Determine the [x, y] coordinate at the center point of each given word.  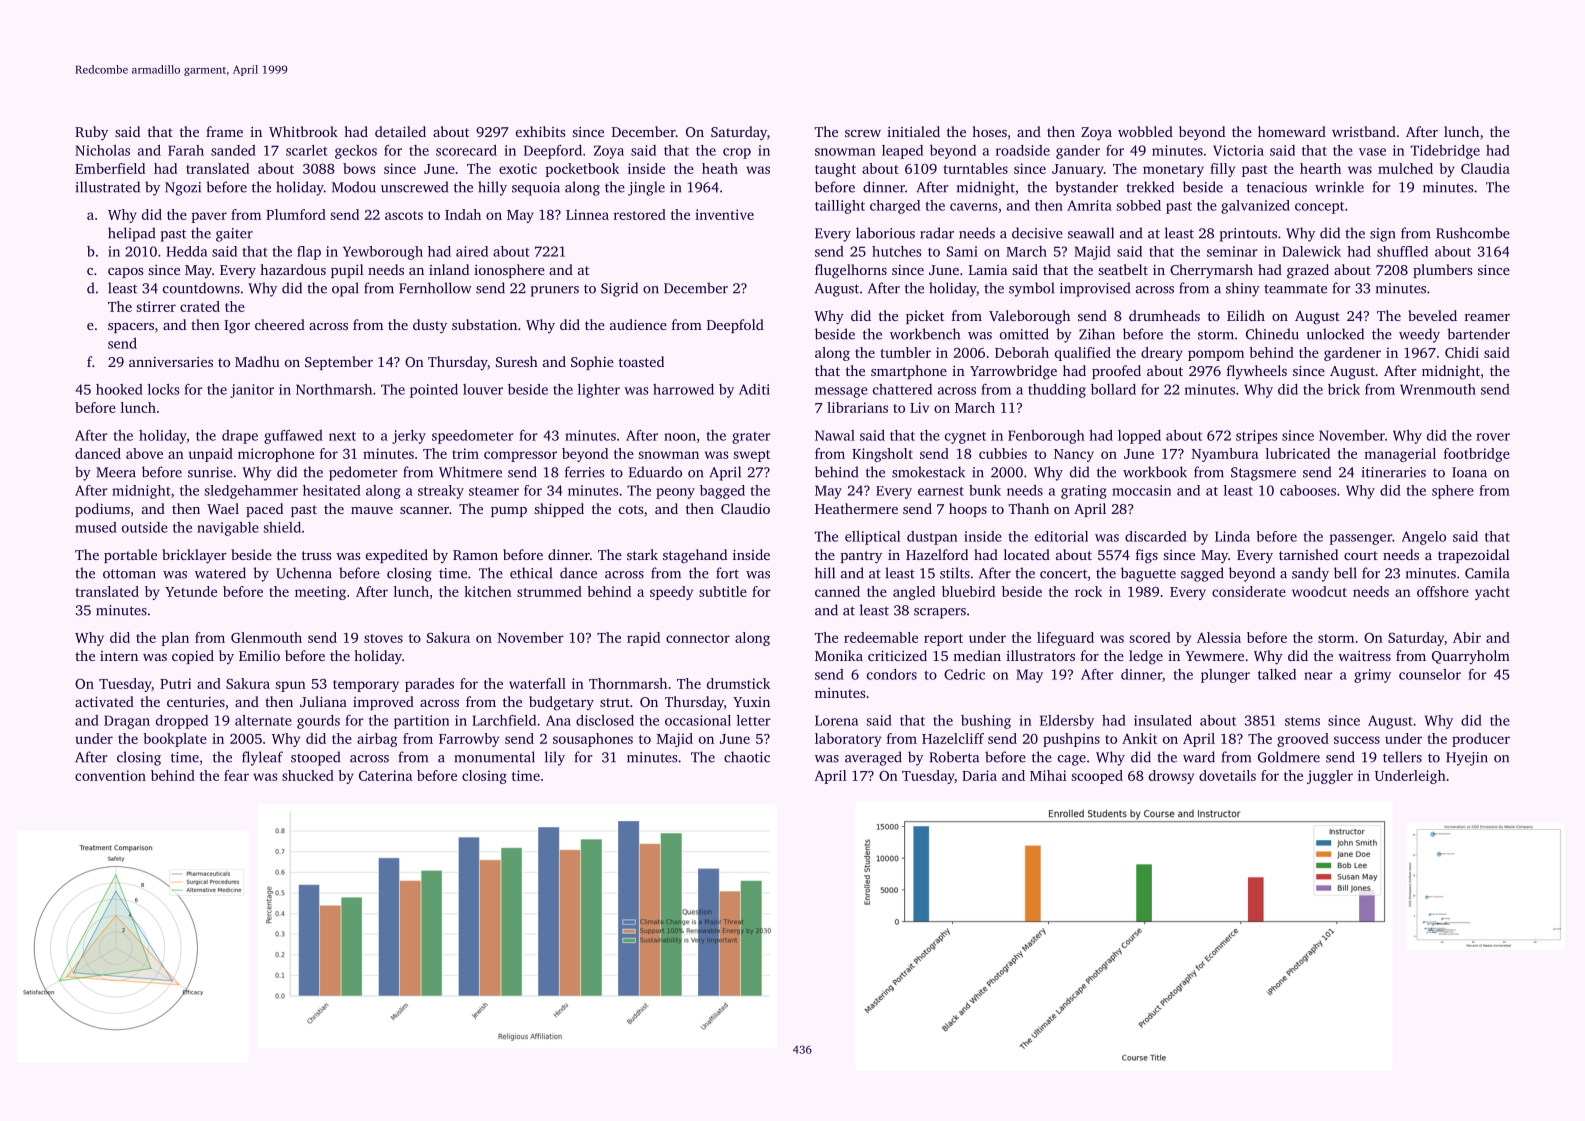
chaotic [747, 757]
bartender [1478, 334]
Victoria [1238, 150]
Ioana [1469, 472]
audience [638, 324]
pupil [347, 271]
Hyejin [1467, 759]
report [943, 640]
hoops [968, 510]
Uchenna [304, 573]
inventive [724, 214]
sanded [233, 150]
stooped [315, 758]
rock [1088, 591]
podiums [102, 510]
